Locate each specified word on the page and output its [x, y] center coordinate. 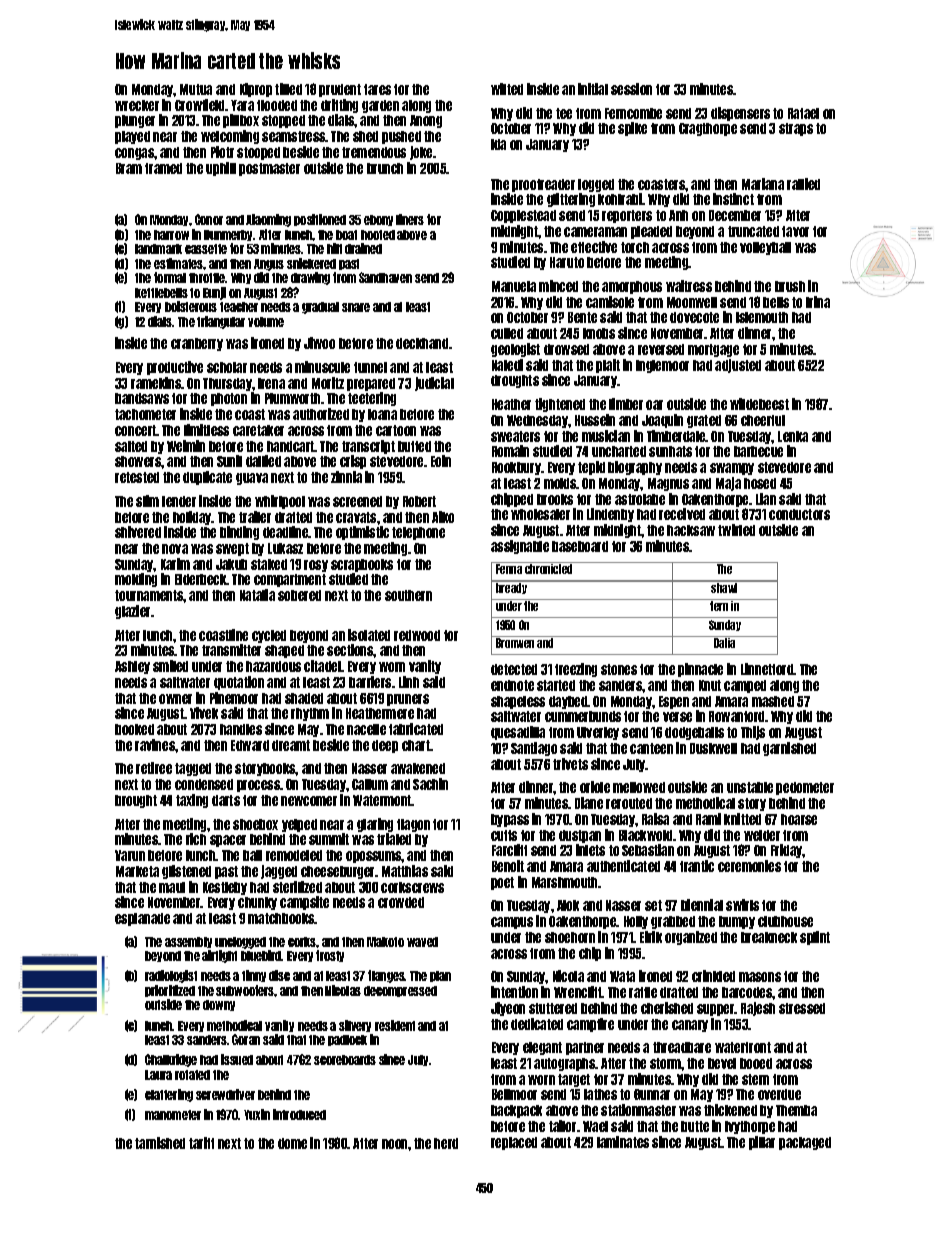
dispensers [740, 114]
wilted [507, 89]
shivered [138, 532]
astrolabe [640, 499]
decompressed [400, 991]
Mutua [196, 89]
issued [237, 1059]
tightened [560, 405]
